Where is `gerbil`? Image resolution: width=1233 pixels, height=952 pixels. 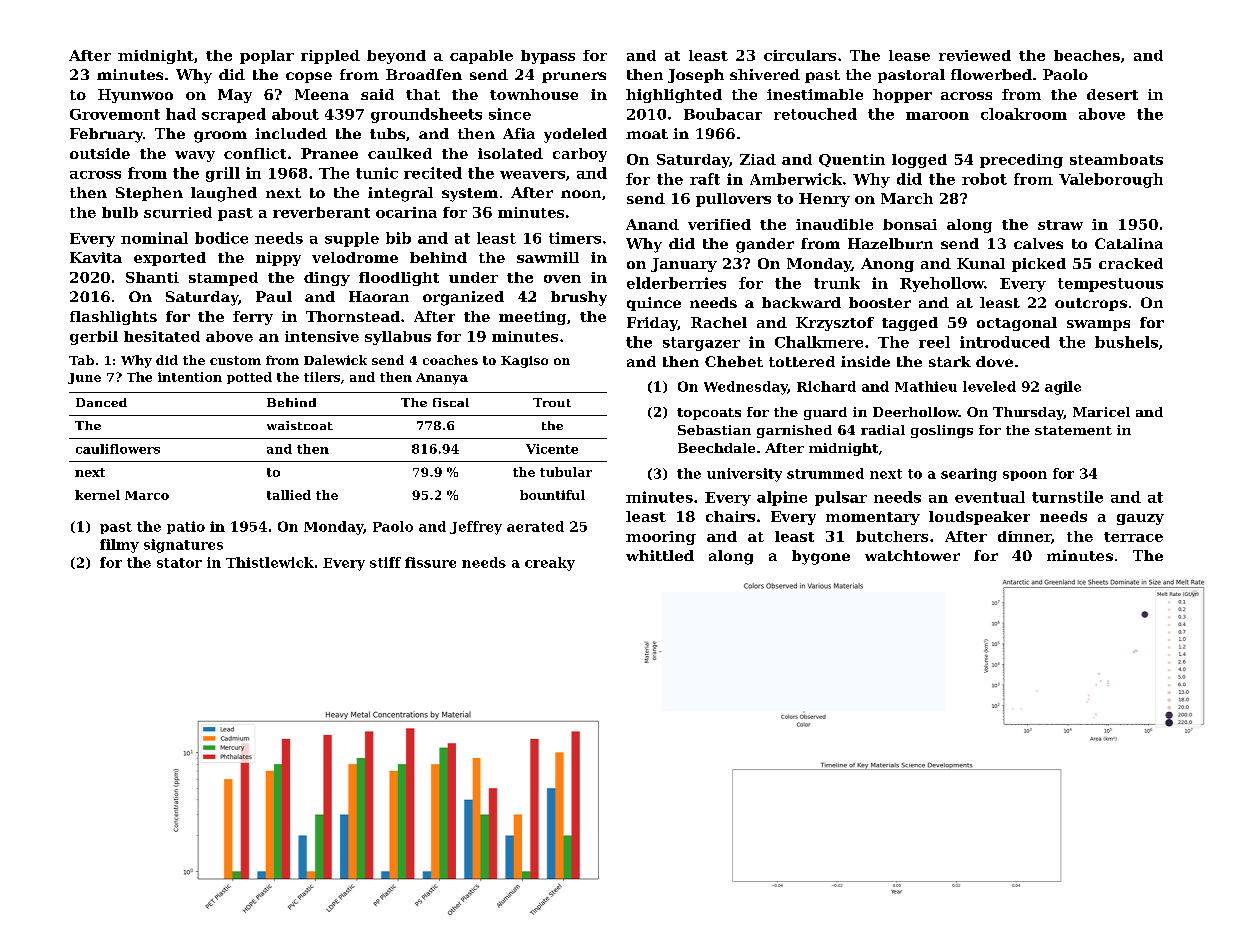
gerbil is located at coordinates (94, 338).
